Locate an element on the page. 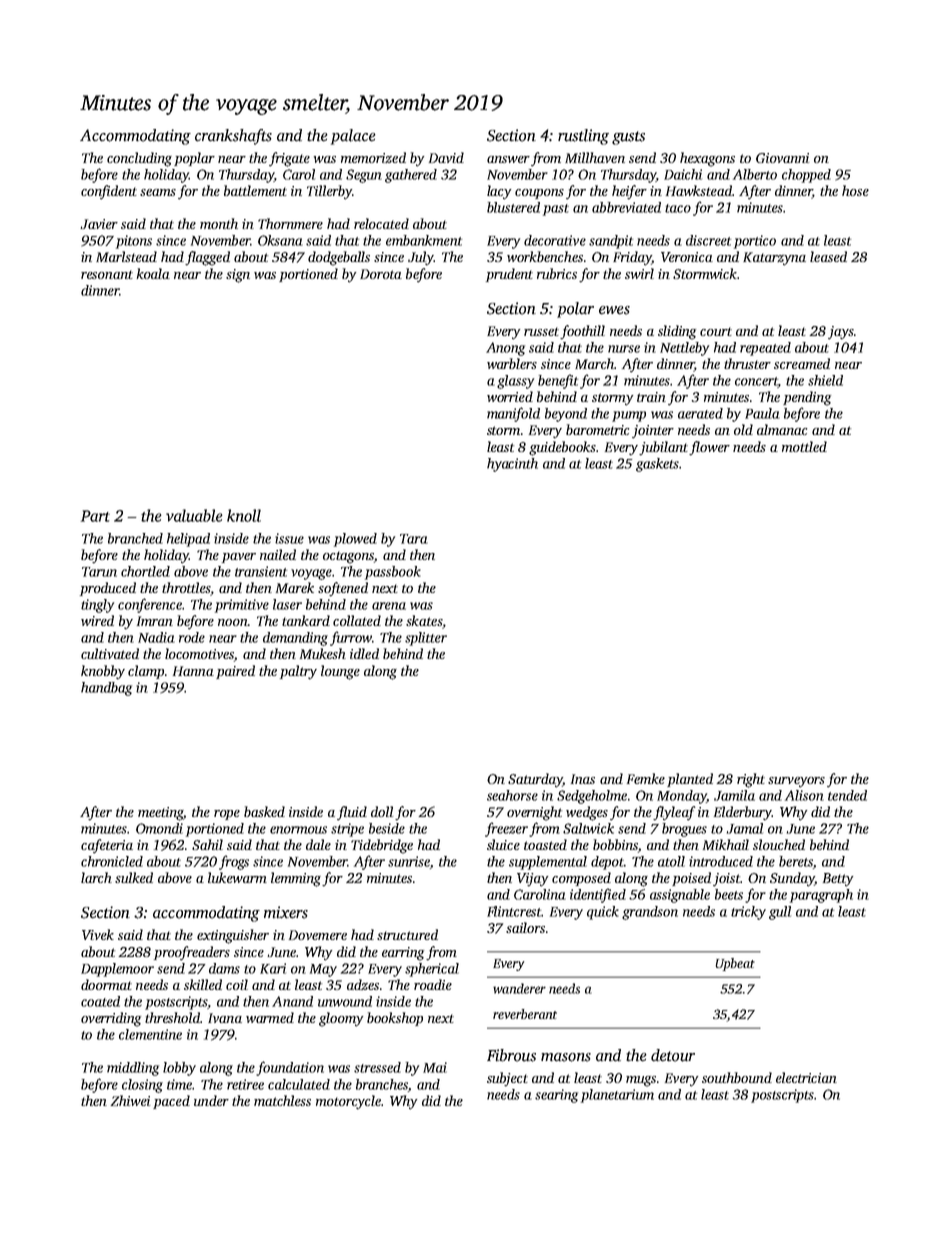 Image resolution: width=952 pixels, height=1233 pixels. tended is located at coordinates (847, 795).
